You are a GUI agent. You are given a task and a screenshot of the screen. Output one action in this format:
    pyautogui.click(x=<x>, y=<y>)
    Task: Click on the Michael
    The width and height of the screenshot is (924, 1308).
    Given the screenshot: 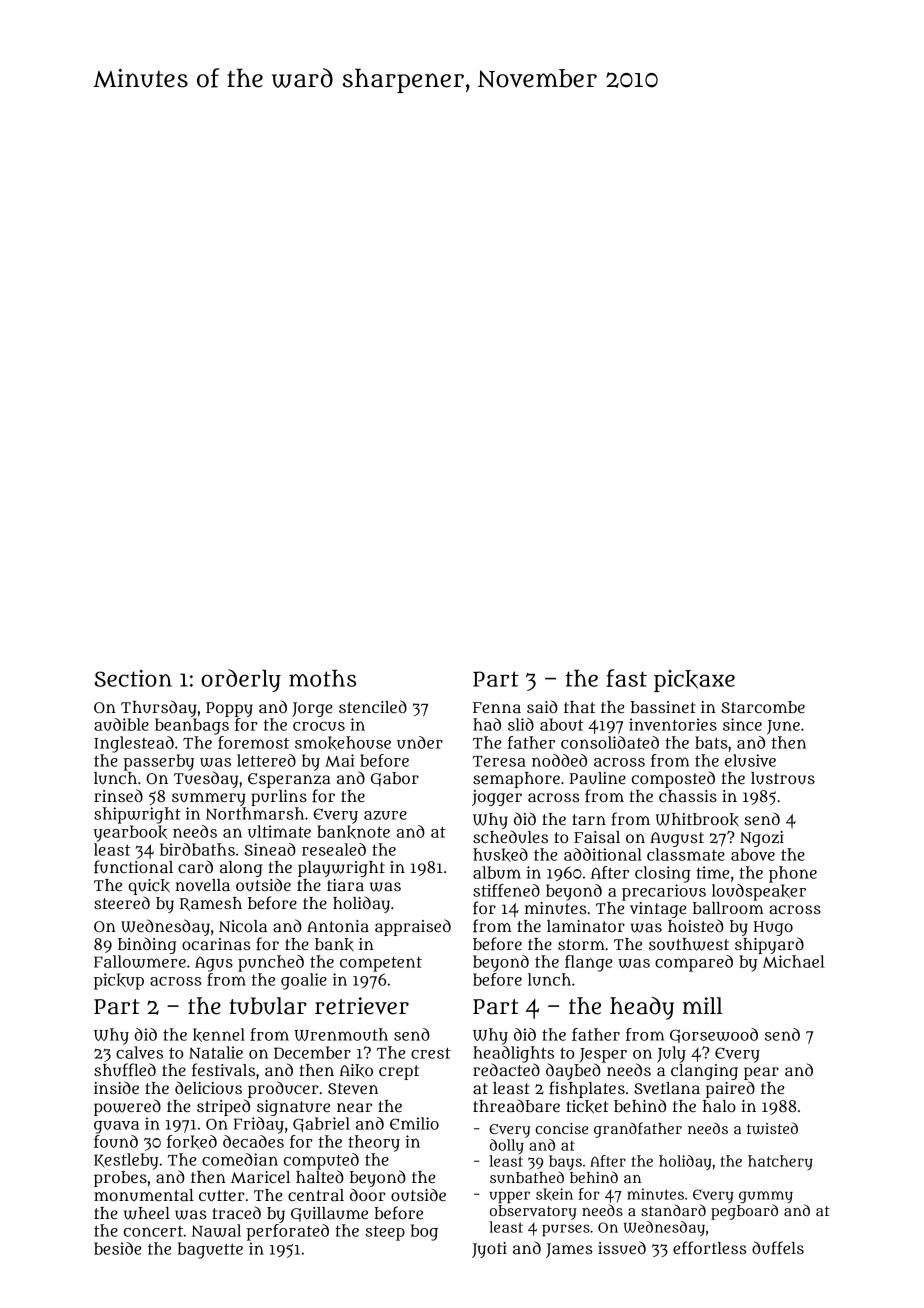 What is the action you would take?
    pyautogui.click(x=794, y=961)
